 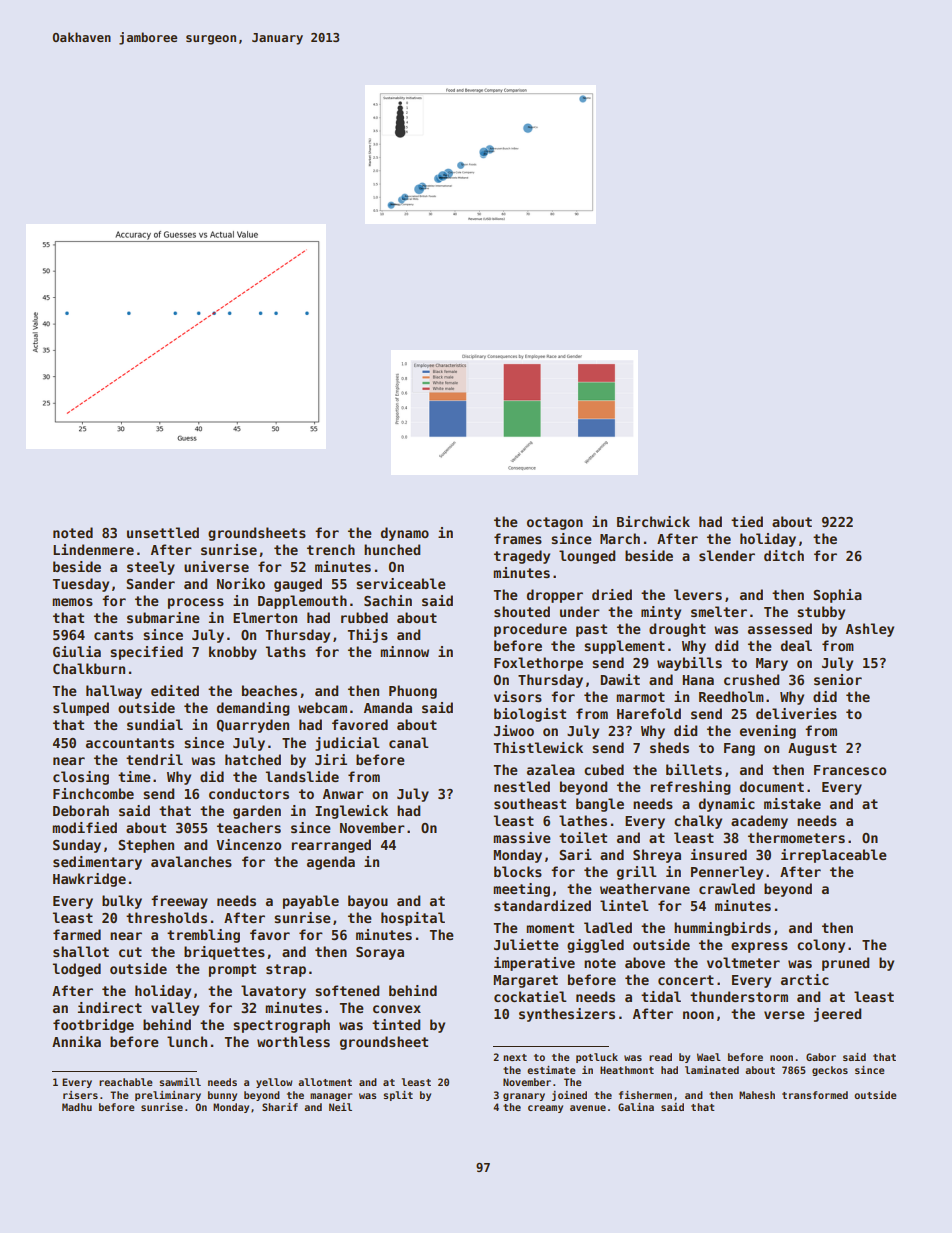 What do you see at coordinates (727, 888) in the screenshot?
I see `crawled` at bounding box center [727, 888].
